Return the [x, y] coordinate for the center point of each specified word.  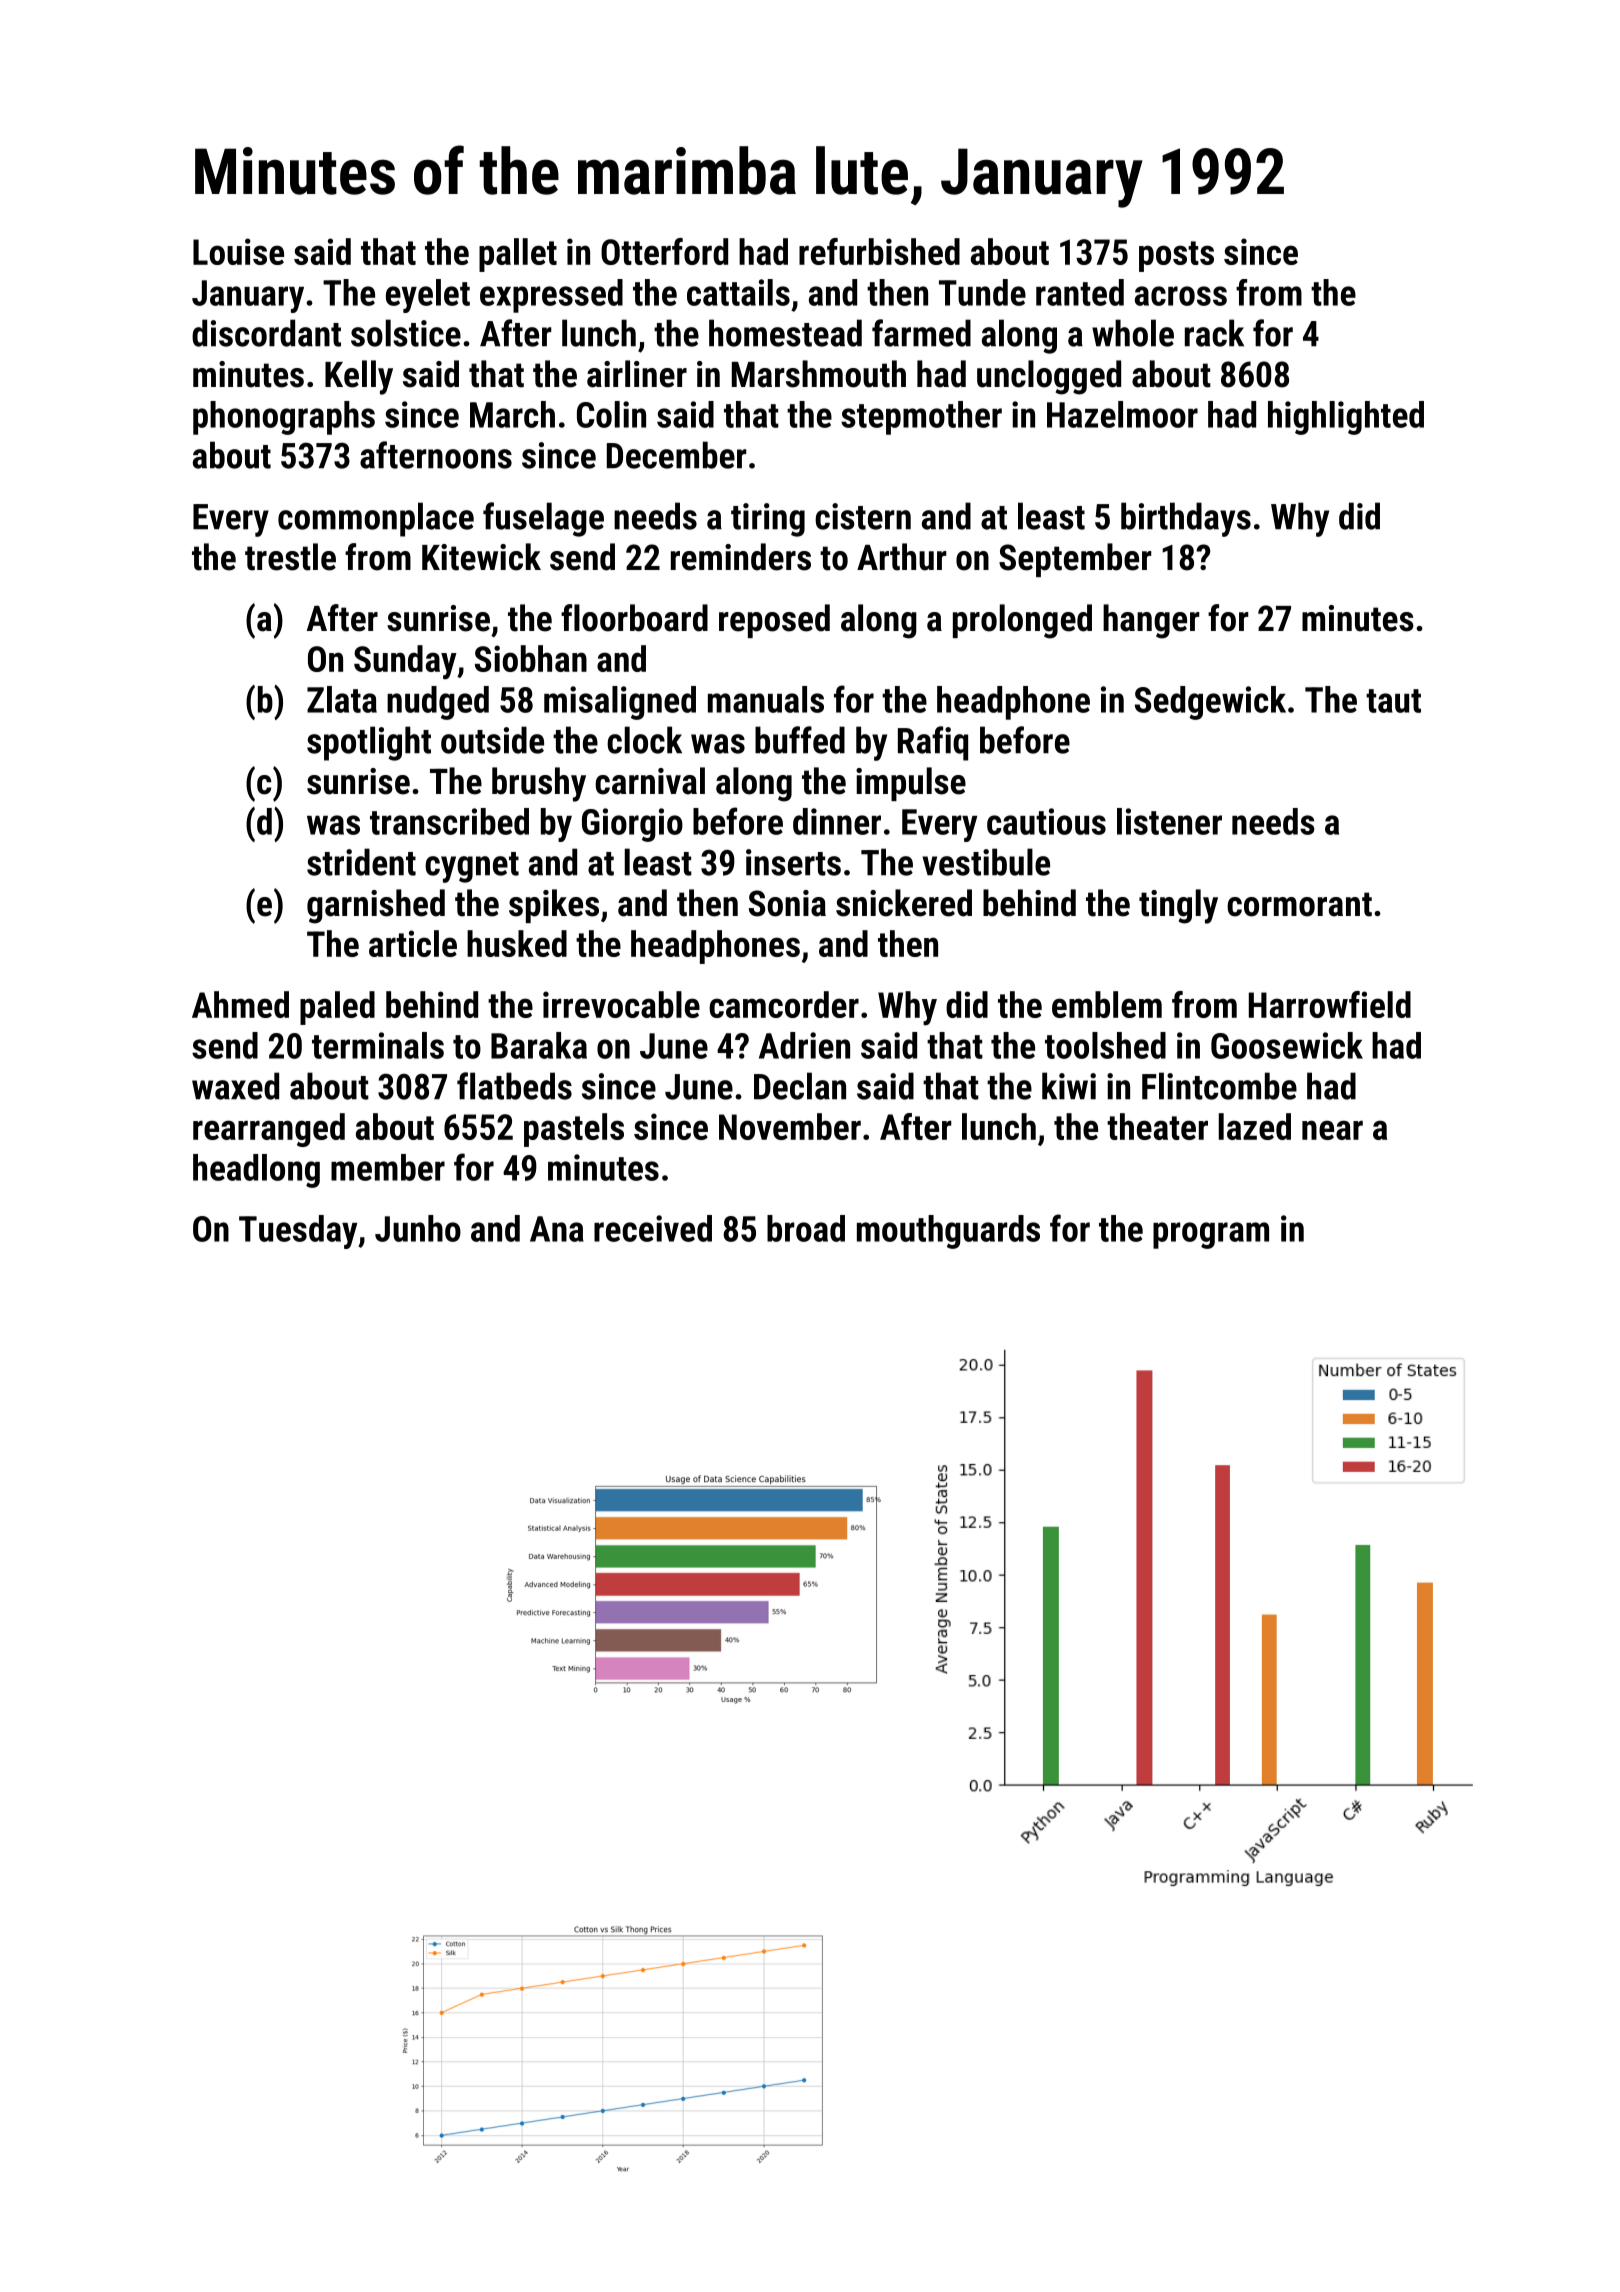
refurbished [879, 251]
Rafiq [933, 743]
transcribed [449, 821]
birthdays [1186, 519]
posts [1176, 256]
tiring [768, 520]
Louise [238, 251]
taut [1393, 701]
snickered [904, 903]
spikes [554, 906]
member [388, 1167]
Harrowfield [1330, 1004]
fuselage [543, 519]
